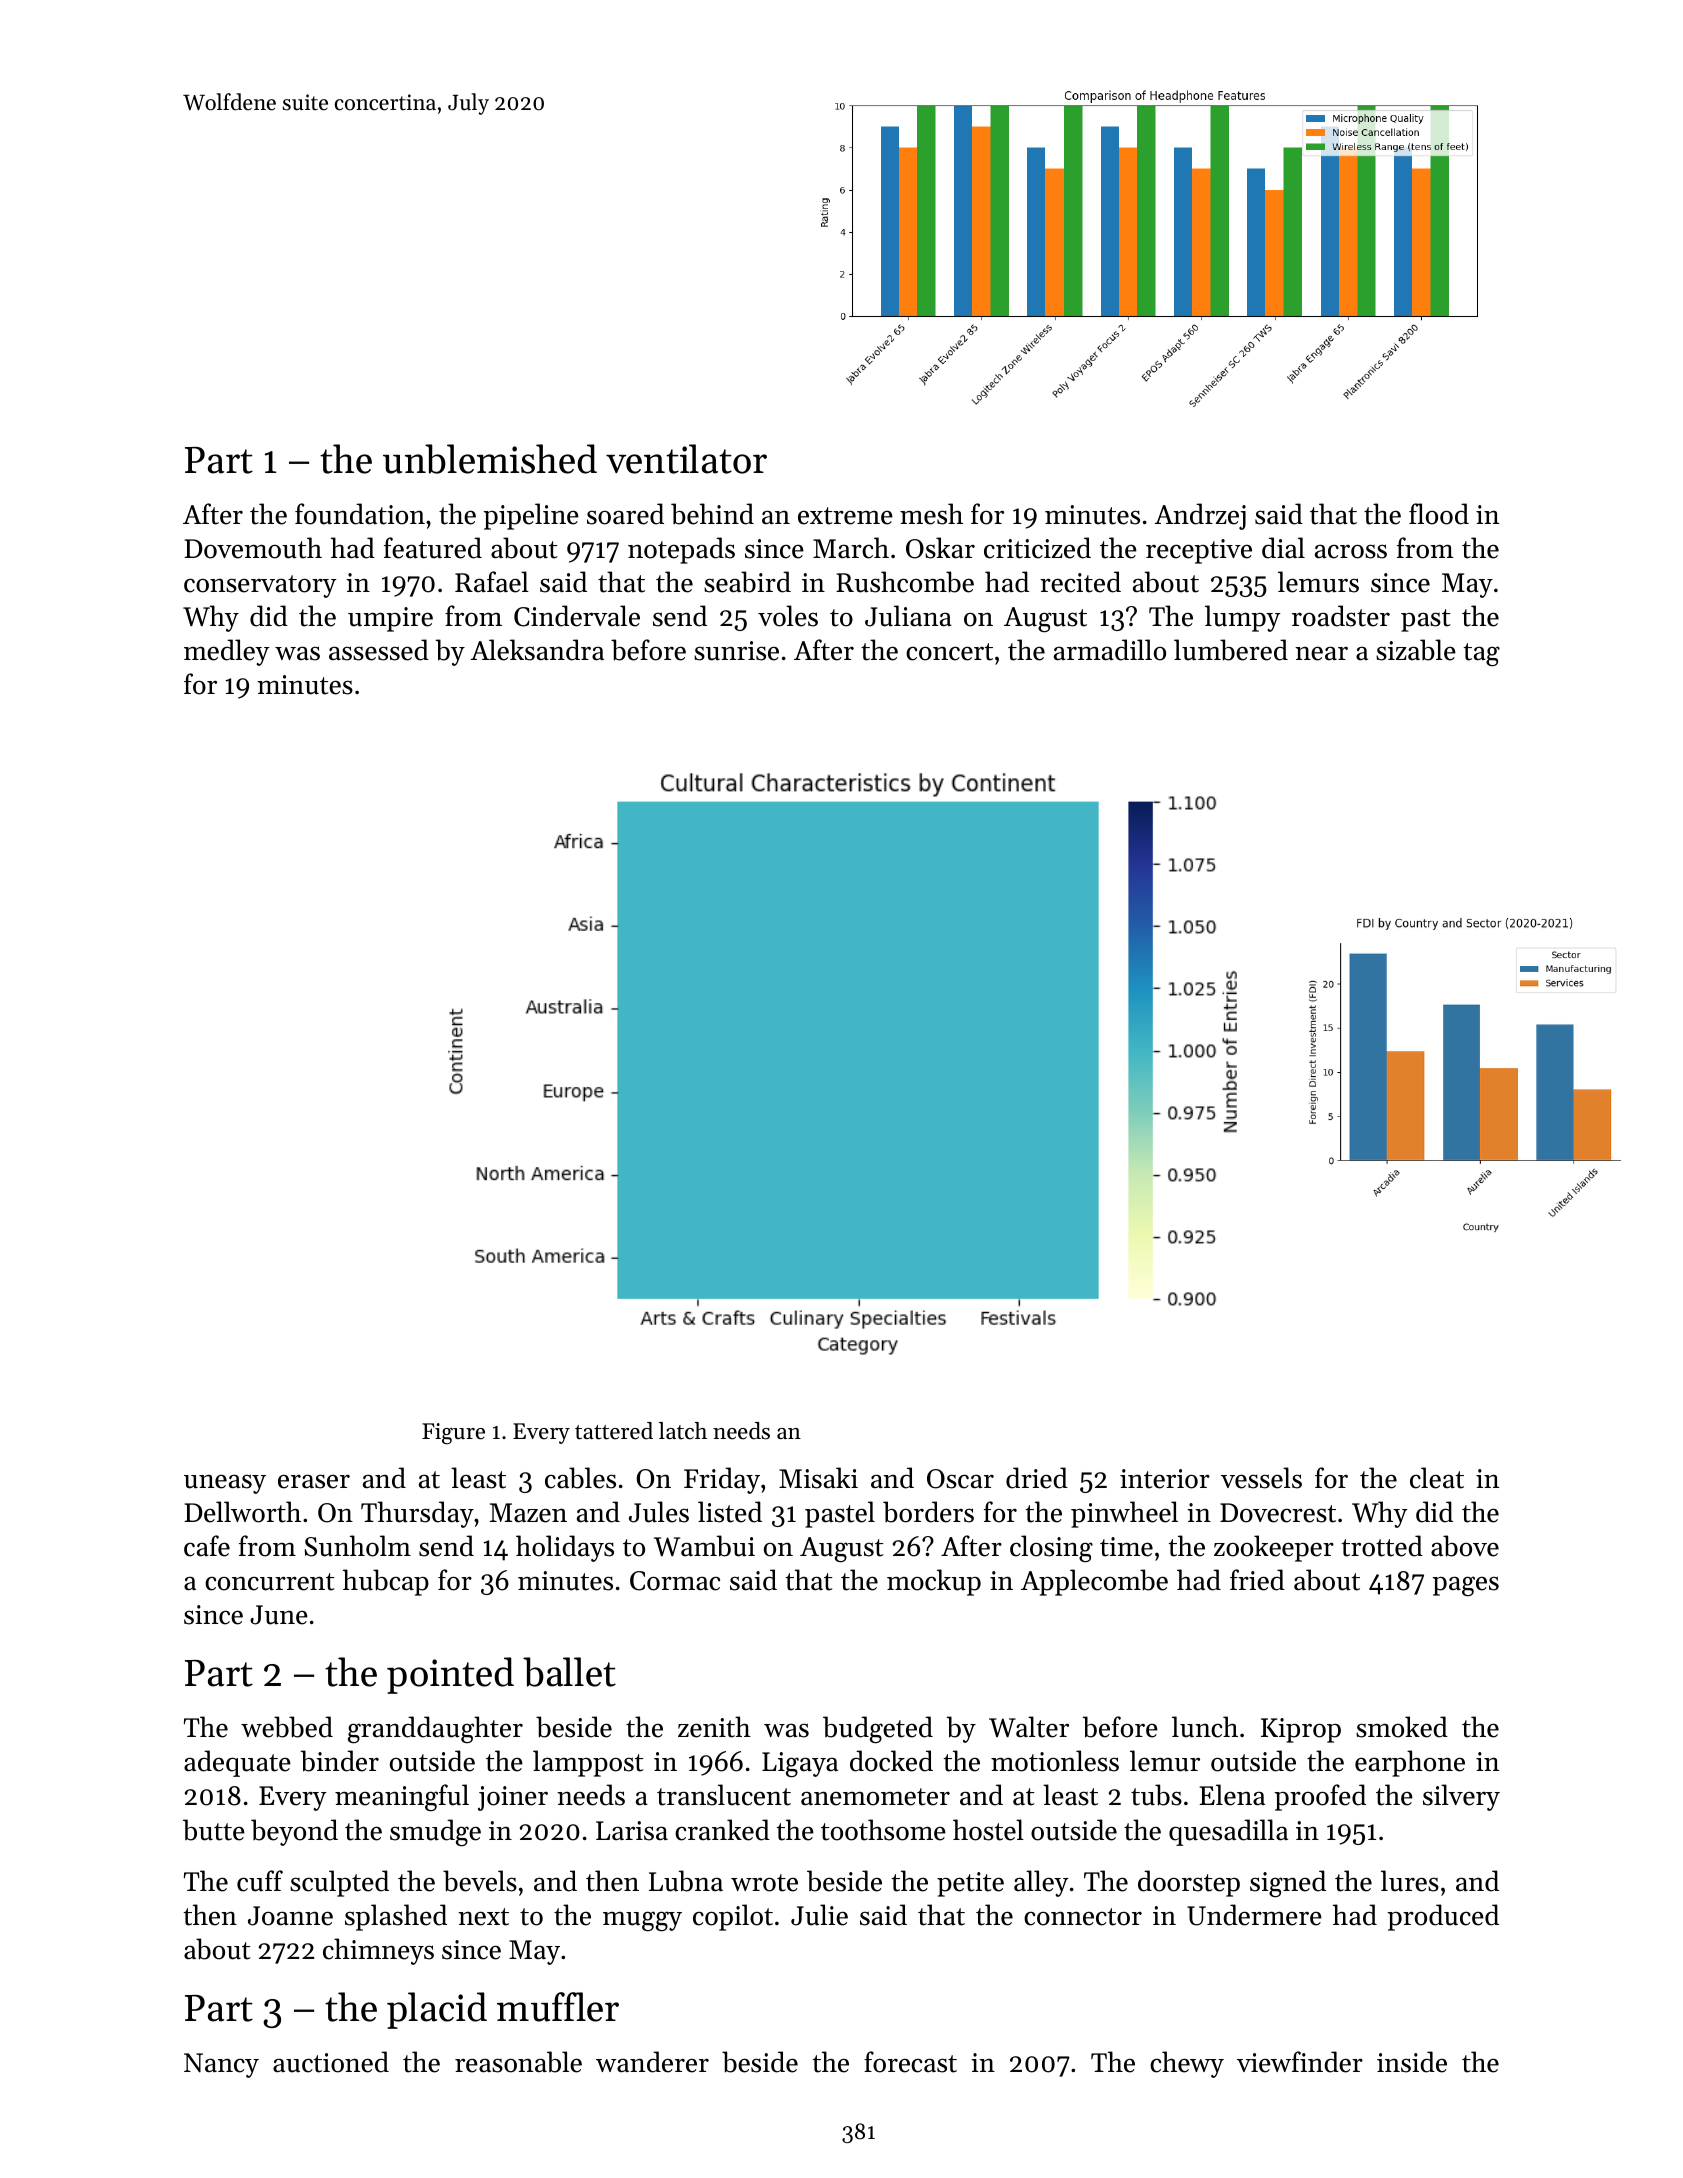  Describe the element at coordinates (1200, 516) in the image. I see `Andrzej` at that location.
